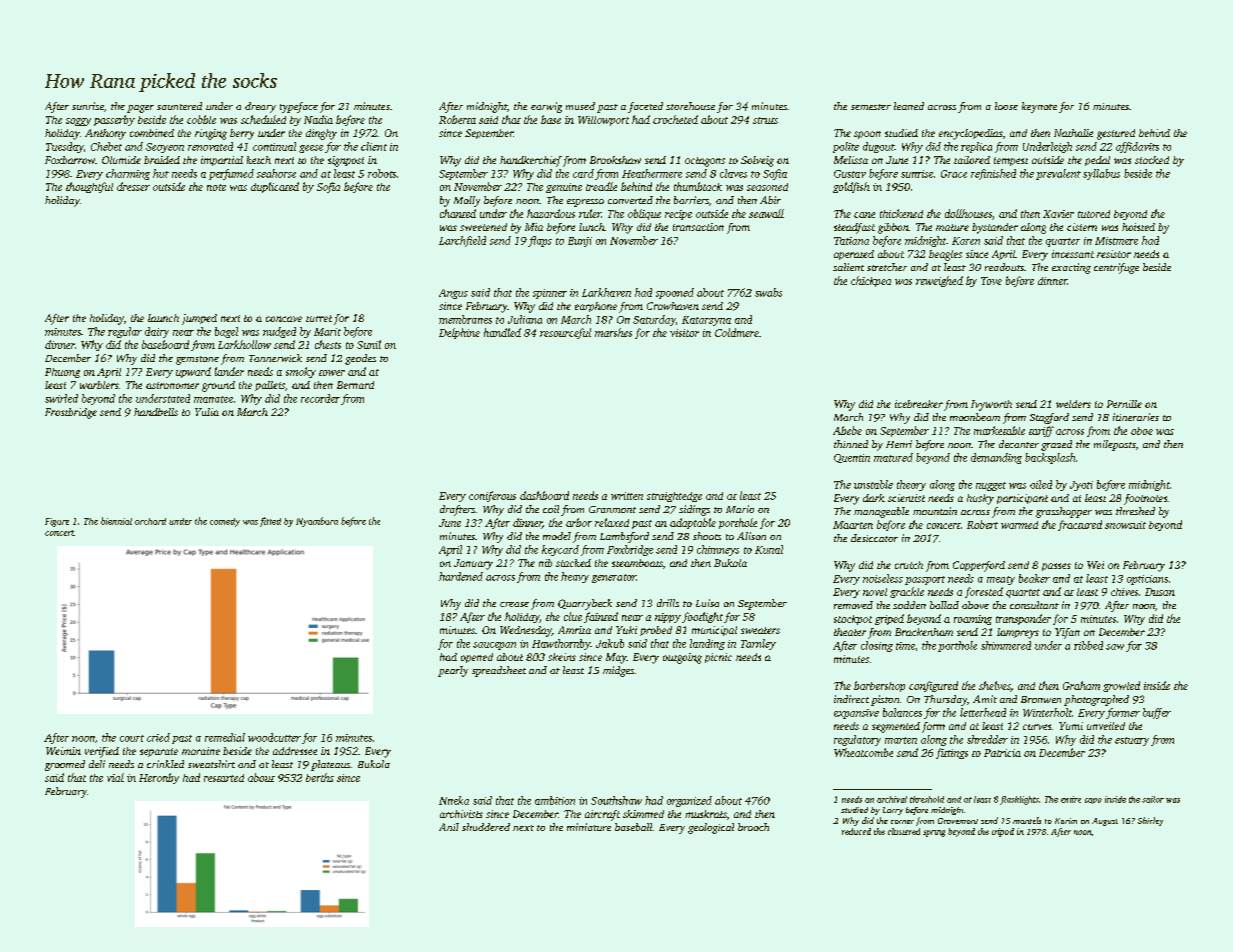 Image resolution: width=1233 pixels, height=952 pixels. What do you see at coordinates (477, 658) in the screenshot?
I see `opened` at bounding box center [477, 658].
